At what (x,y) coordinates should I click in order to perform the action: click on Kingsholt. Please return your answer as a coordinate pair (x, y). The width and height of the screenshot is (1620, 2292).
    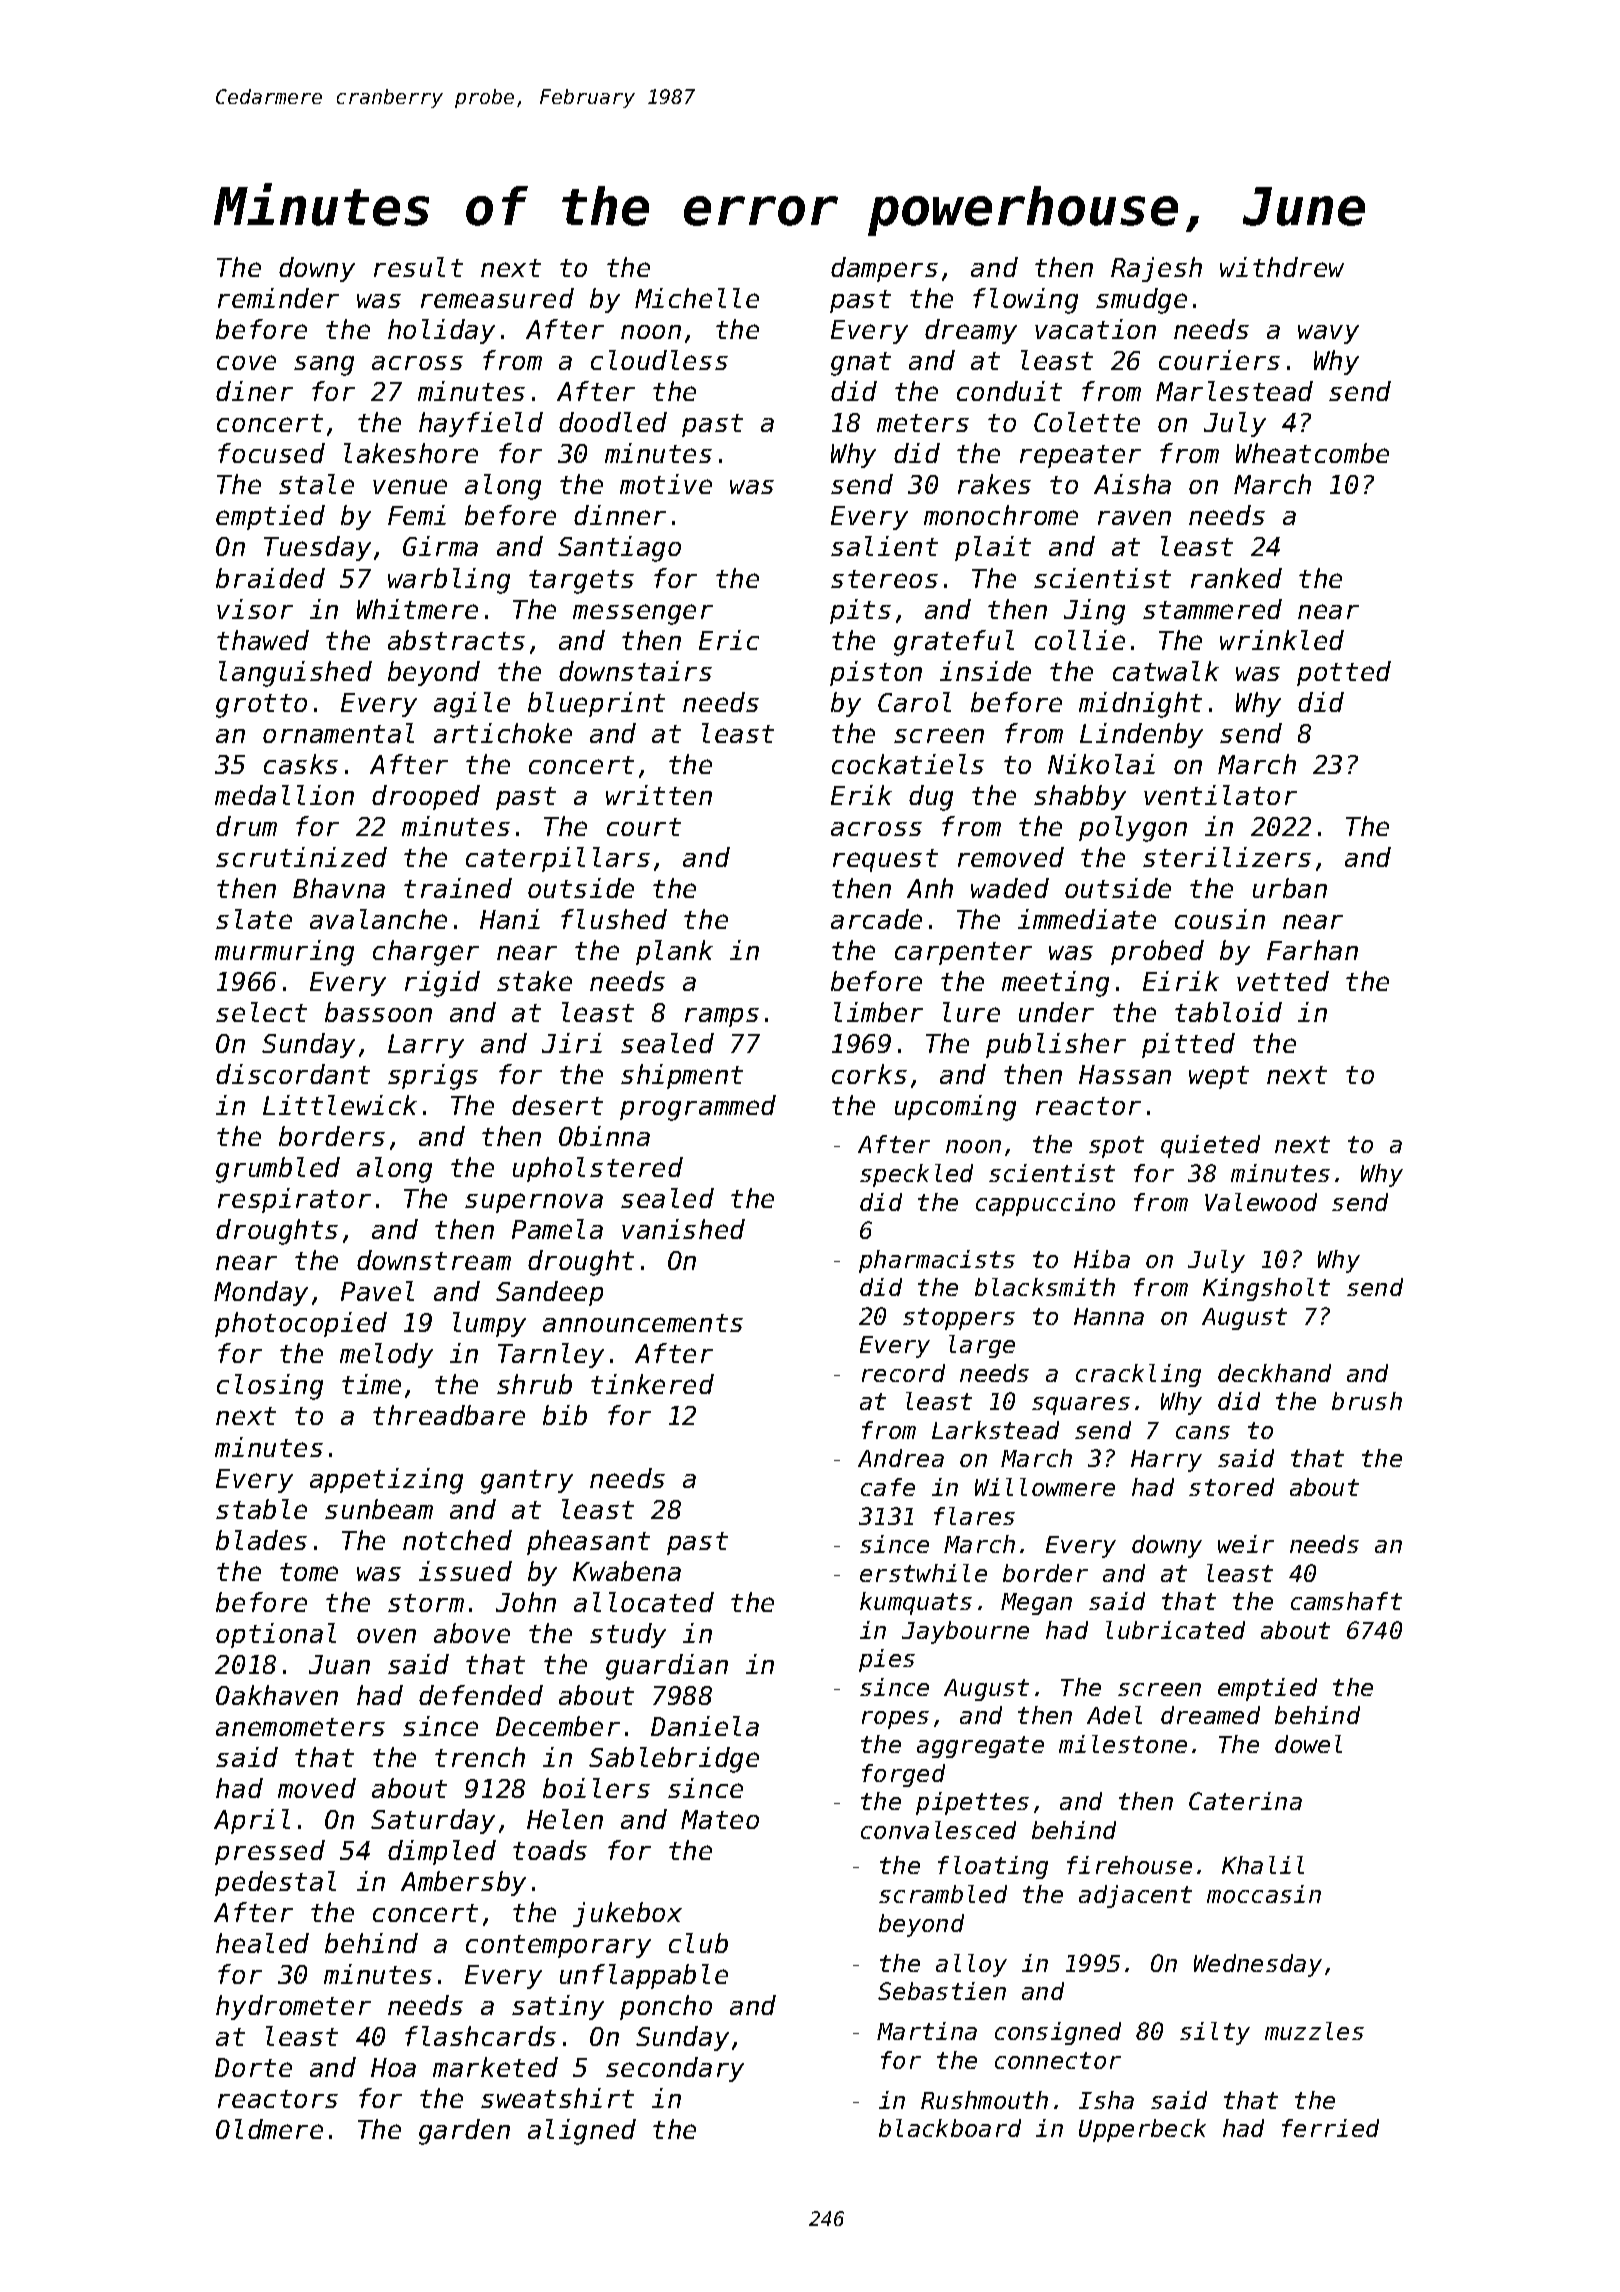
    Looking at the image, I should click on (1266, 1289).
